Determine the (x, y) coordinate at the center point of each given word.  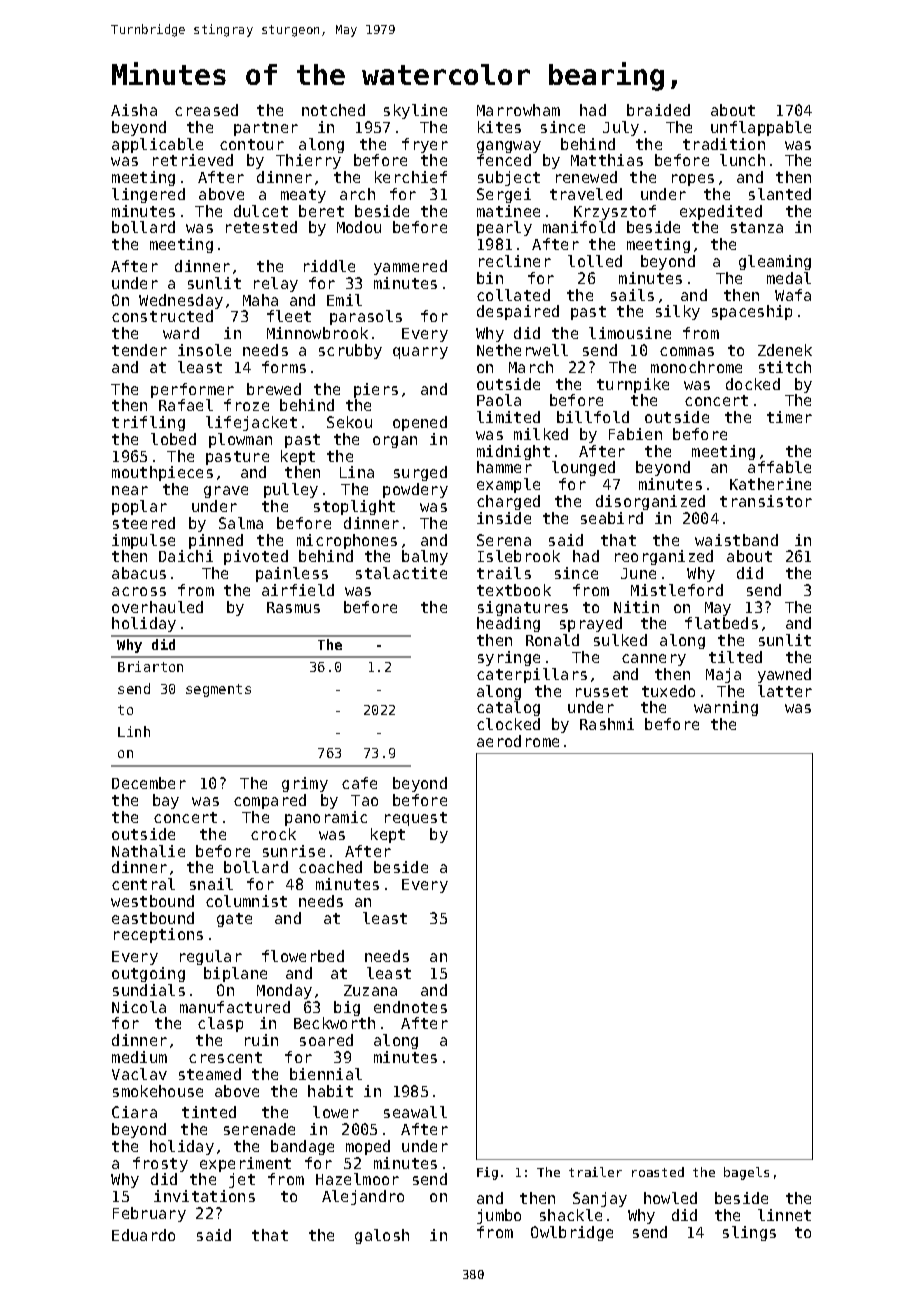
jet (242, 1180)
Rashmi (607, 724)
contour (252, 144)
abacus (139, 573)
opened (420, 423)
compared (270, 801)
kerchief (411, 177)
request (416, 819)
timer (789, 417)
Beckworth (334, 1023)
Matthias (607, 160)
